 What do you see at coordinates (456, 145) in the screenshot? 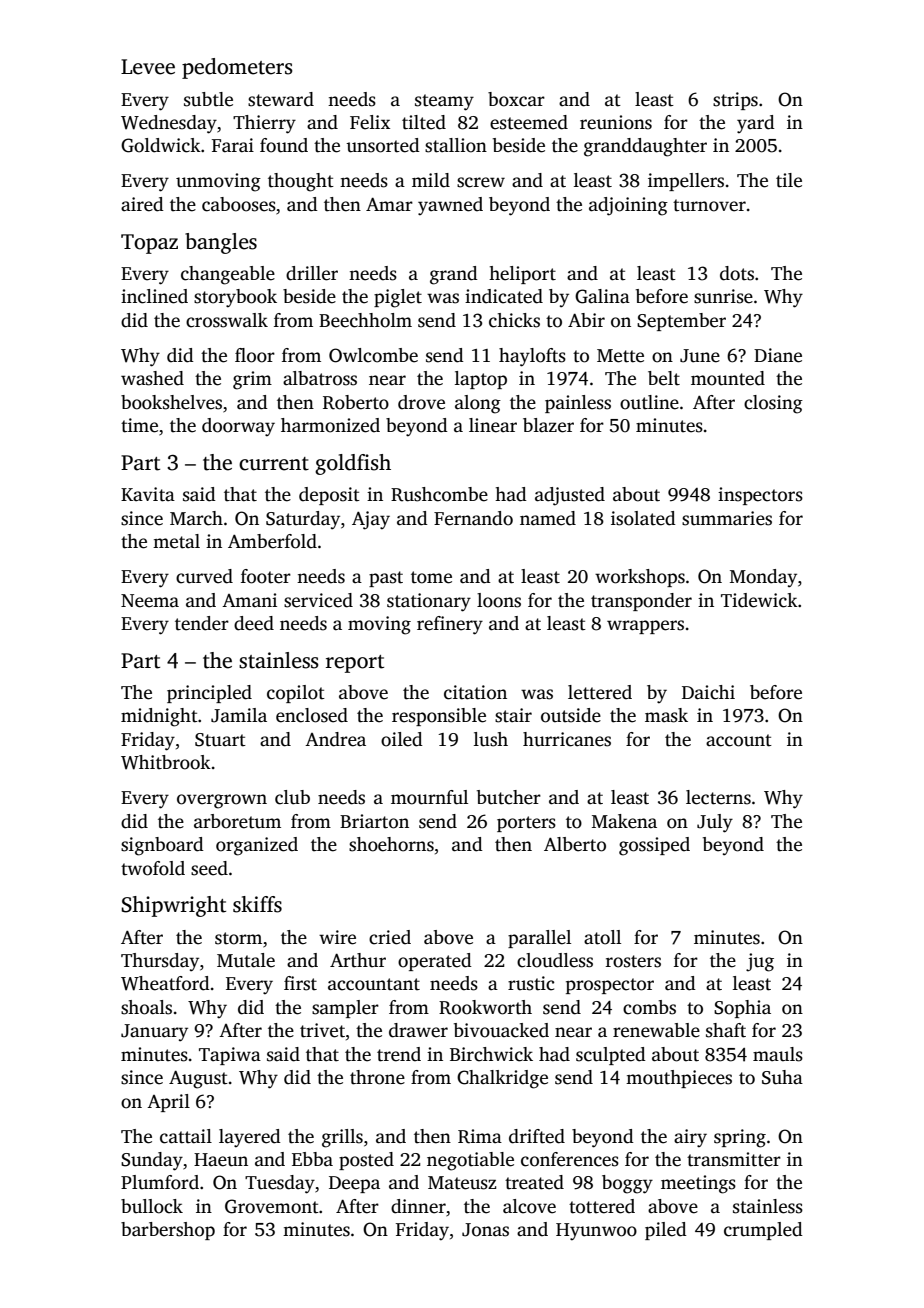
I see `stallion` at bounding box center [456, 145].
